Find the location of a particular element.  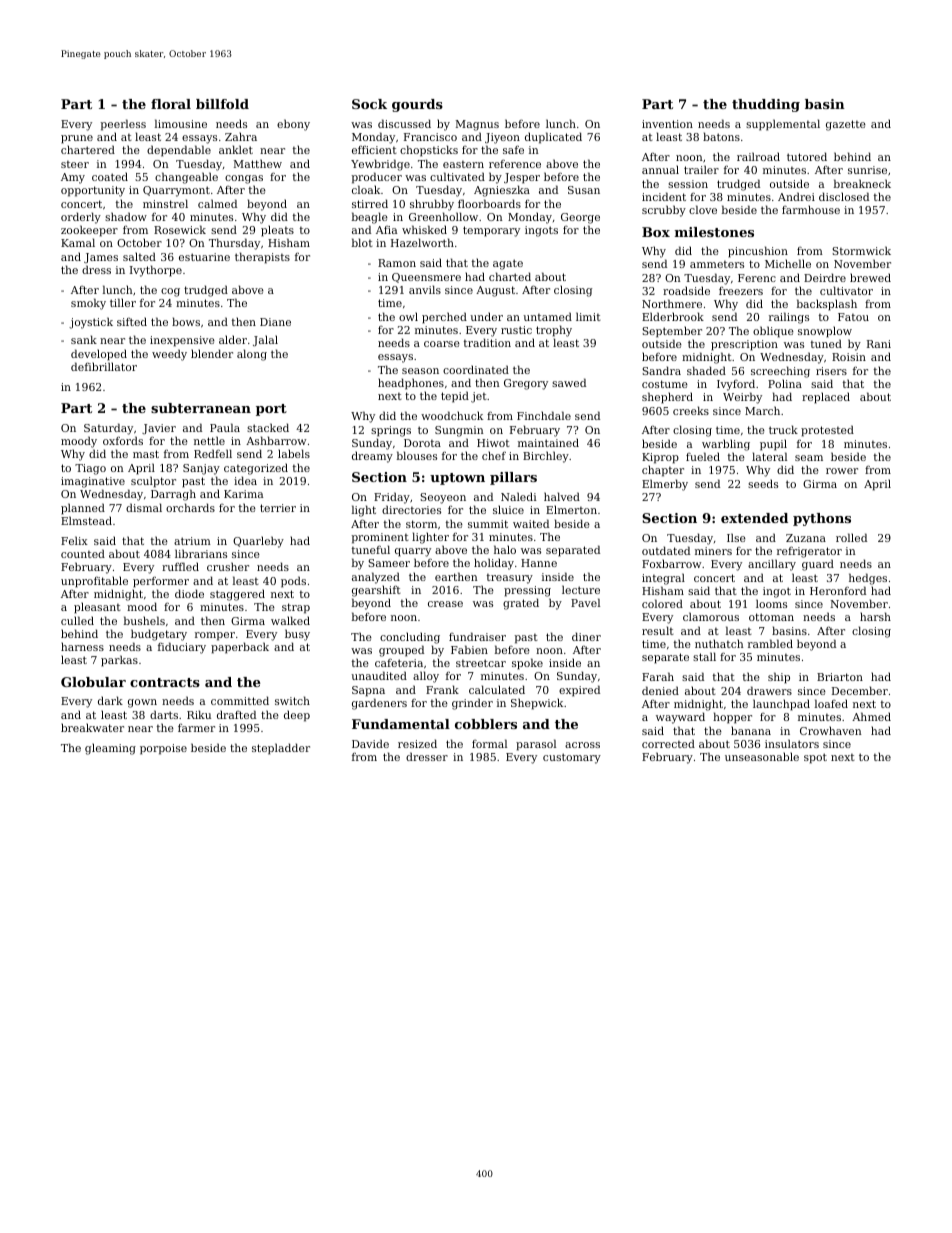

planned is located at coordinates (83, 509).
